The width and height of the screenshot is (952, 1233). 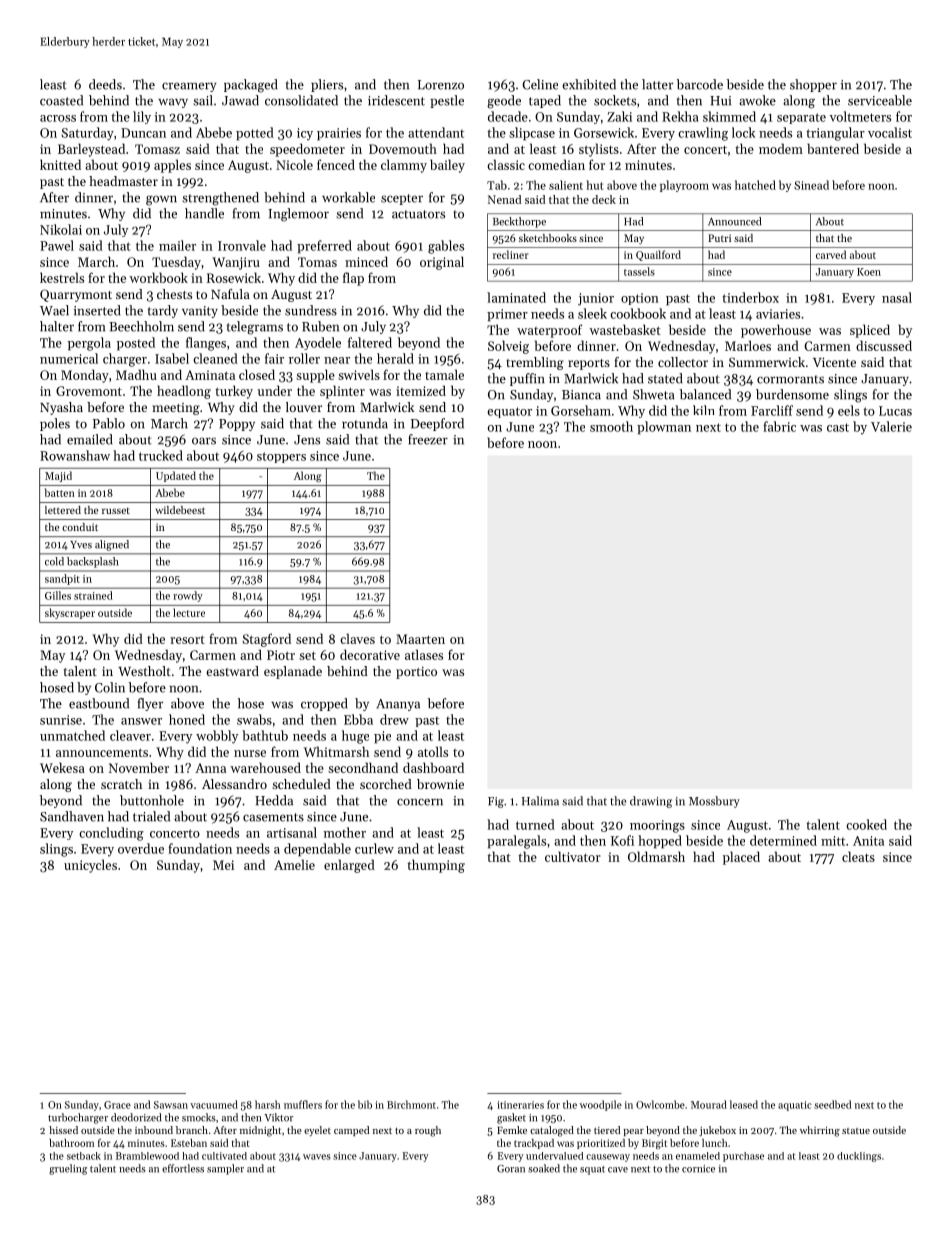 What do you see at coordinates (117, 1105) in the screenshot?
I see `Grace` at bounding box center [117, 1105].
